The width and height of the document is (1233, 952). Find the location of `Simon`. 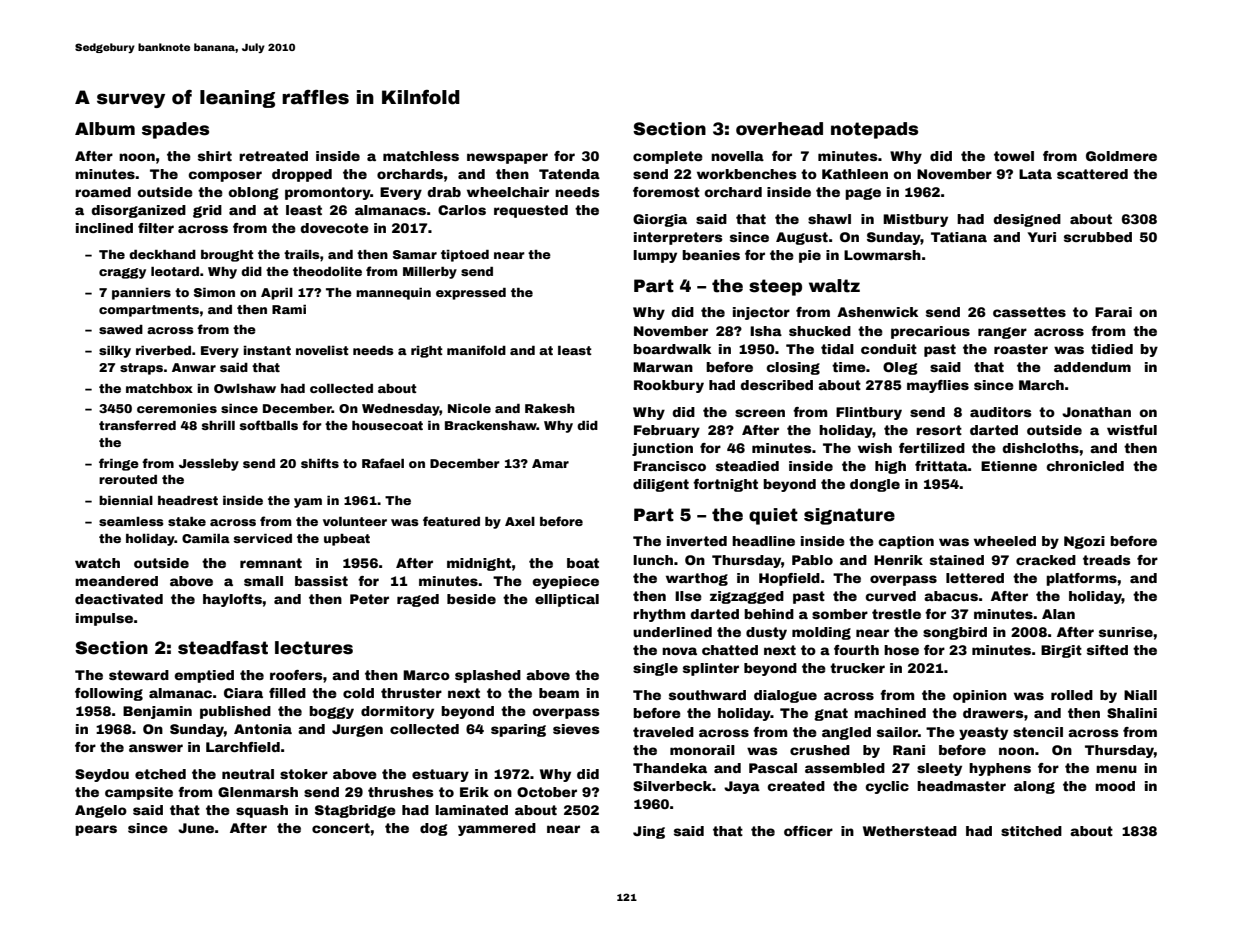

Simon is located at coordinates (214, 292).
